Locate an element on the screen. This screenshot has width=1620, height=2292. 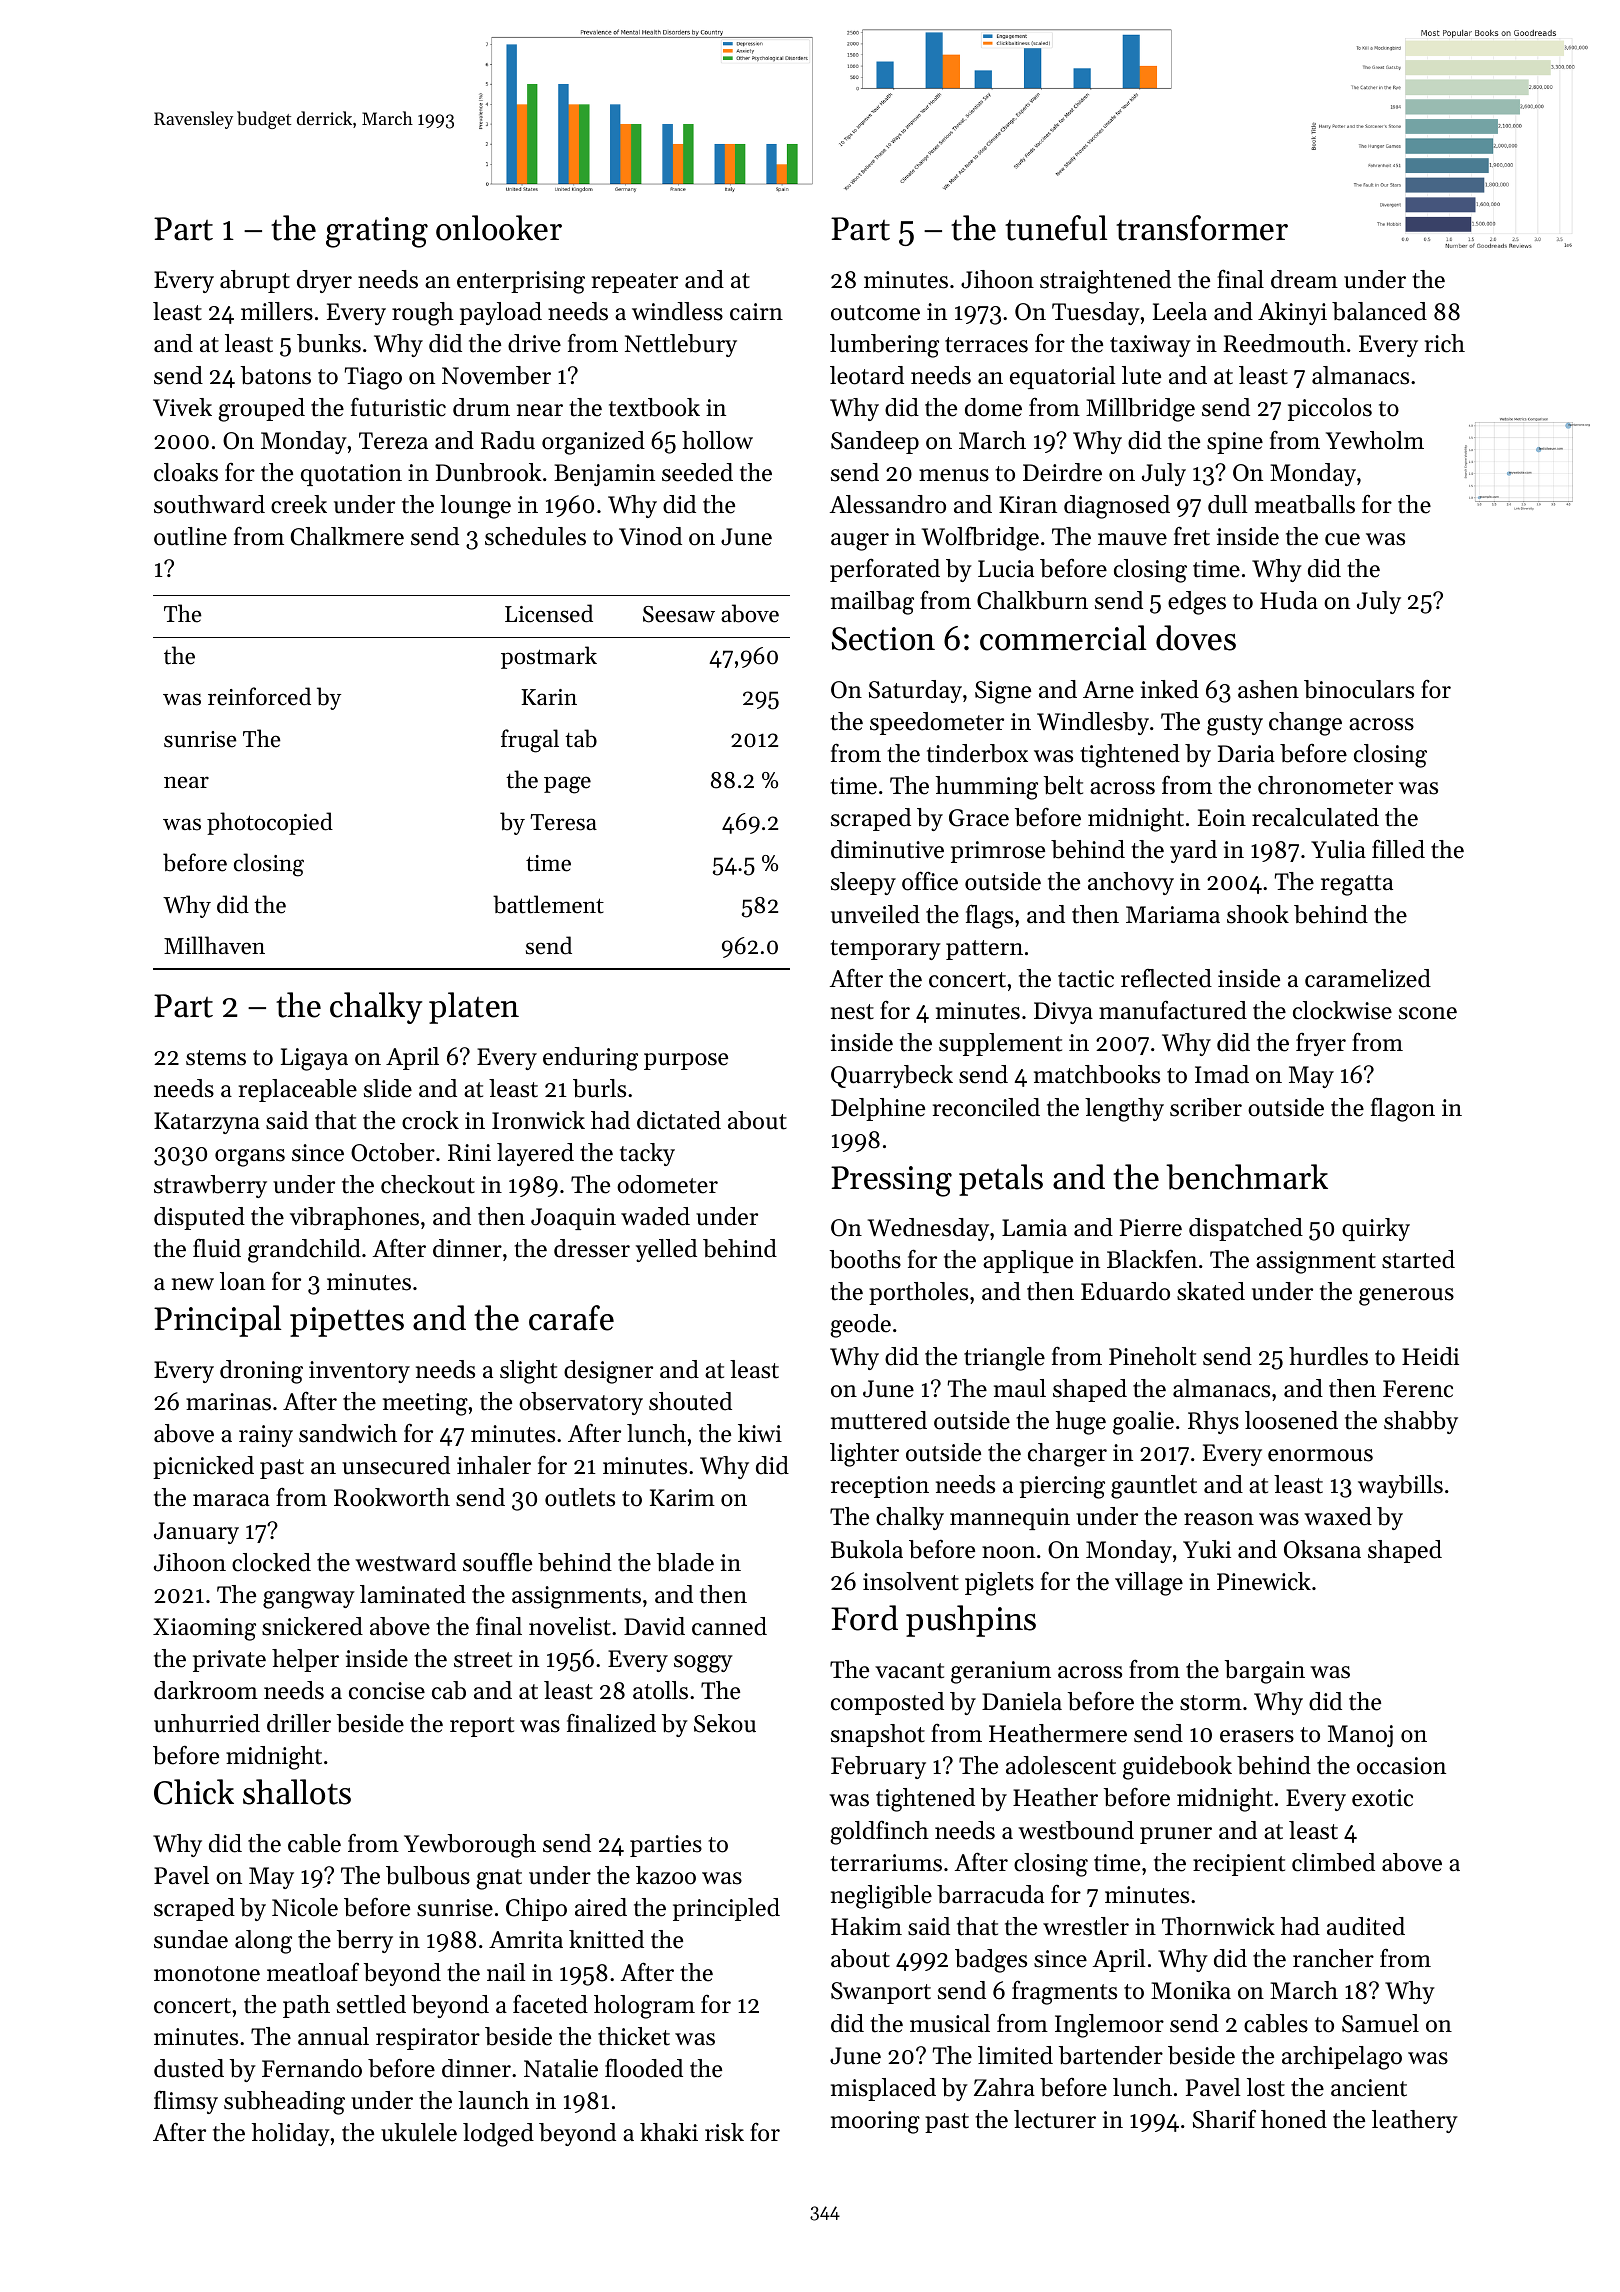
balanced is located at coordinates (1379, 311).
